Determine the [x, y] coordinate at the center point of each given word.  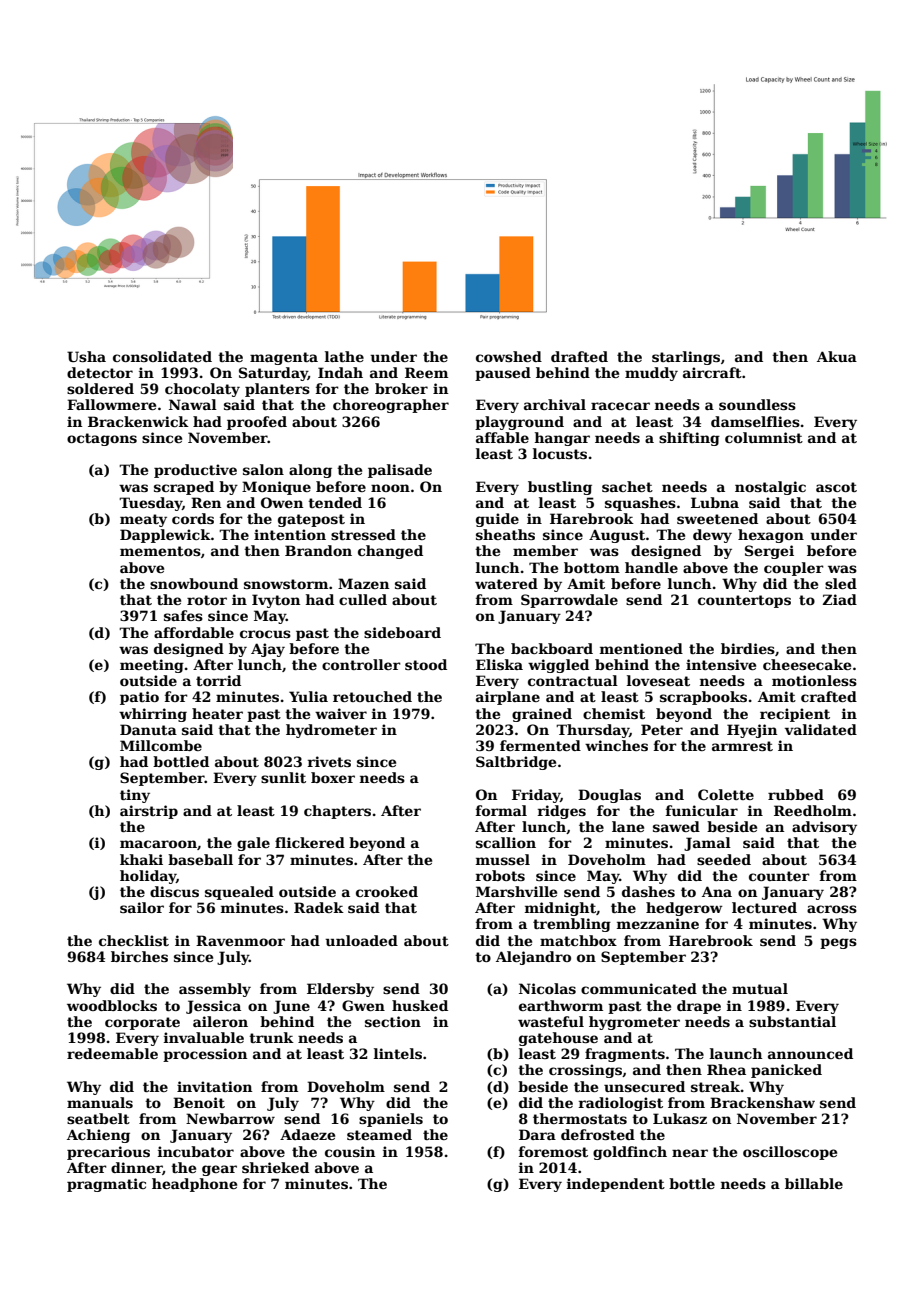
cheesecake [807, 664]
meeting [152, 666]
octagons [102, 439]
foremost [553, 1151]
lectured [764, 907]
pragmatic [106, 1185]
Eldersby [340, 990]
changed [390, 552]
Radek [319, 907]
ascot [836, 487]
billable [814, 1183]
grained [542, 715]
